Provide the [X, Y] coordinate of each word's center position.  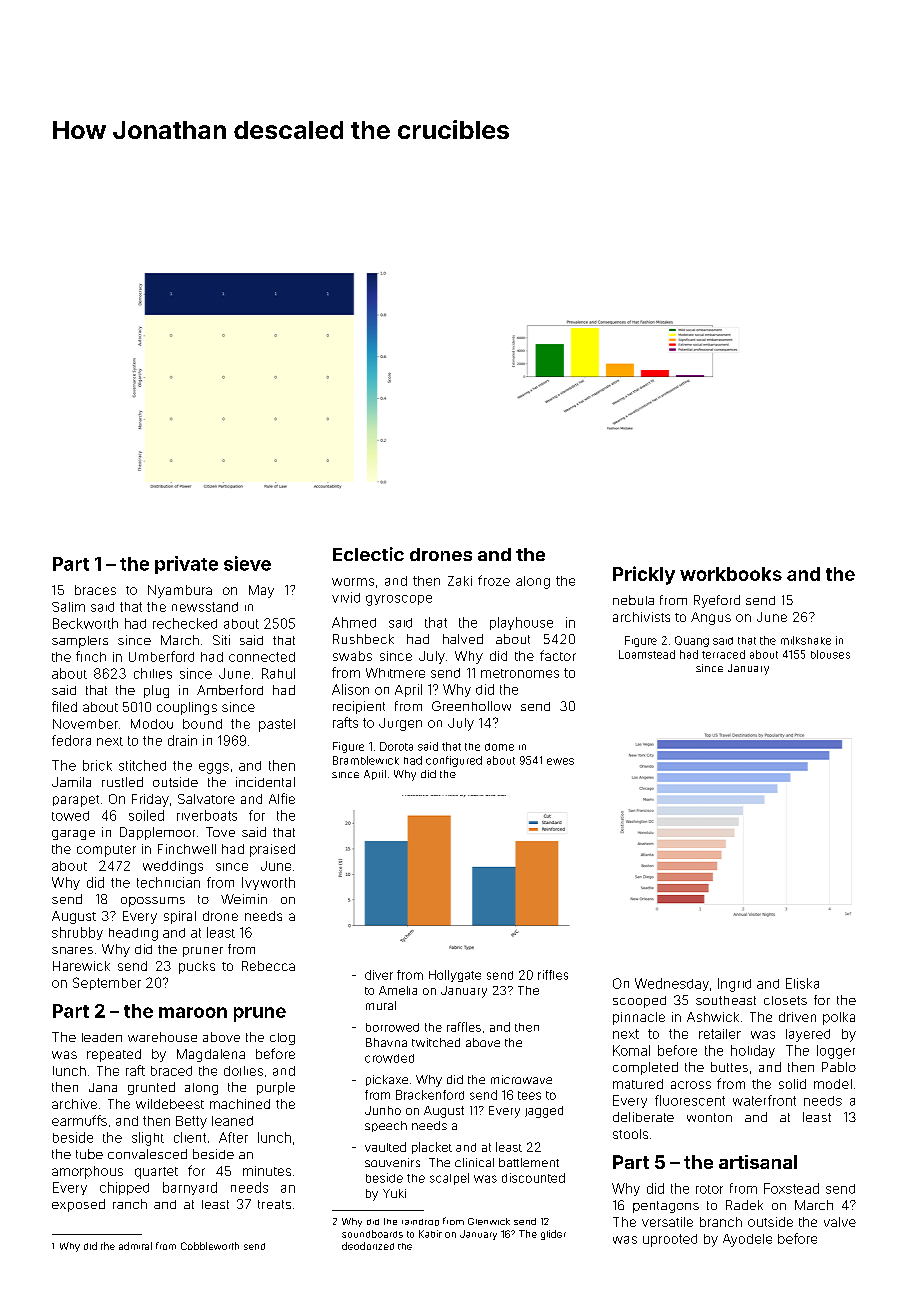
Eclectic [368, 554]
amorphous [87, 1172]
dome [499, 747]
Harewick [81, 966]
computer [106, 851]
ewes [560, 761]
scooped [639, 1002]
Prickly [644, 575]
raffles [464, 1027]
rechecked [185, 623]
